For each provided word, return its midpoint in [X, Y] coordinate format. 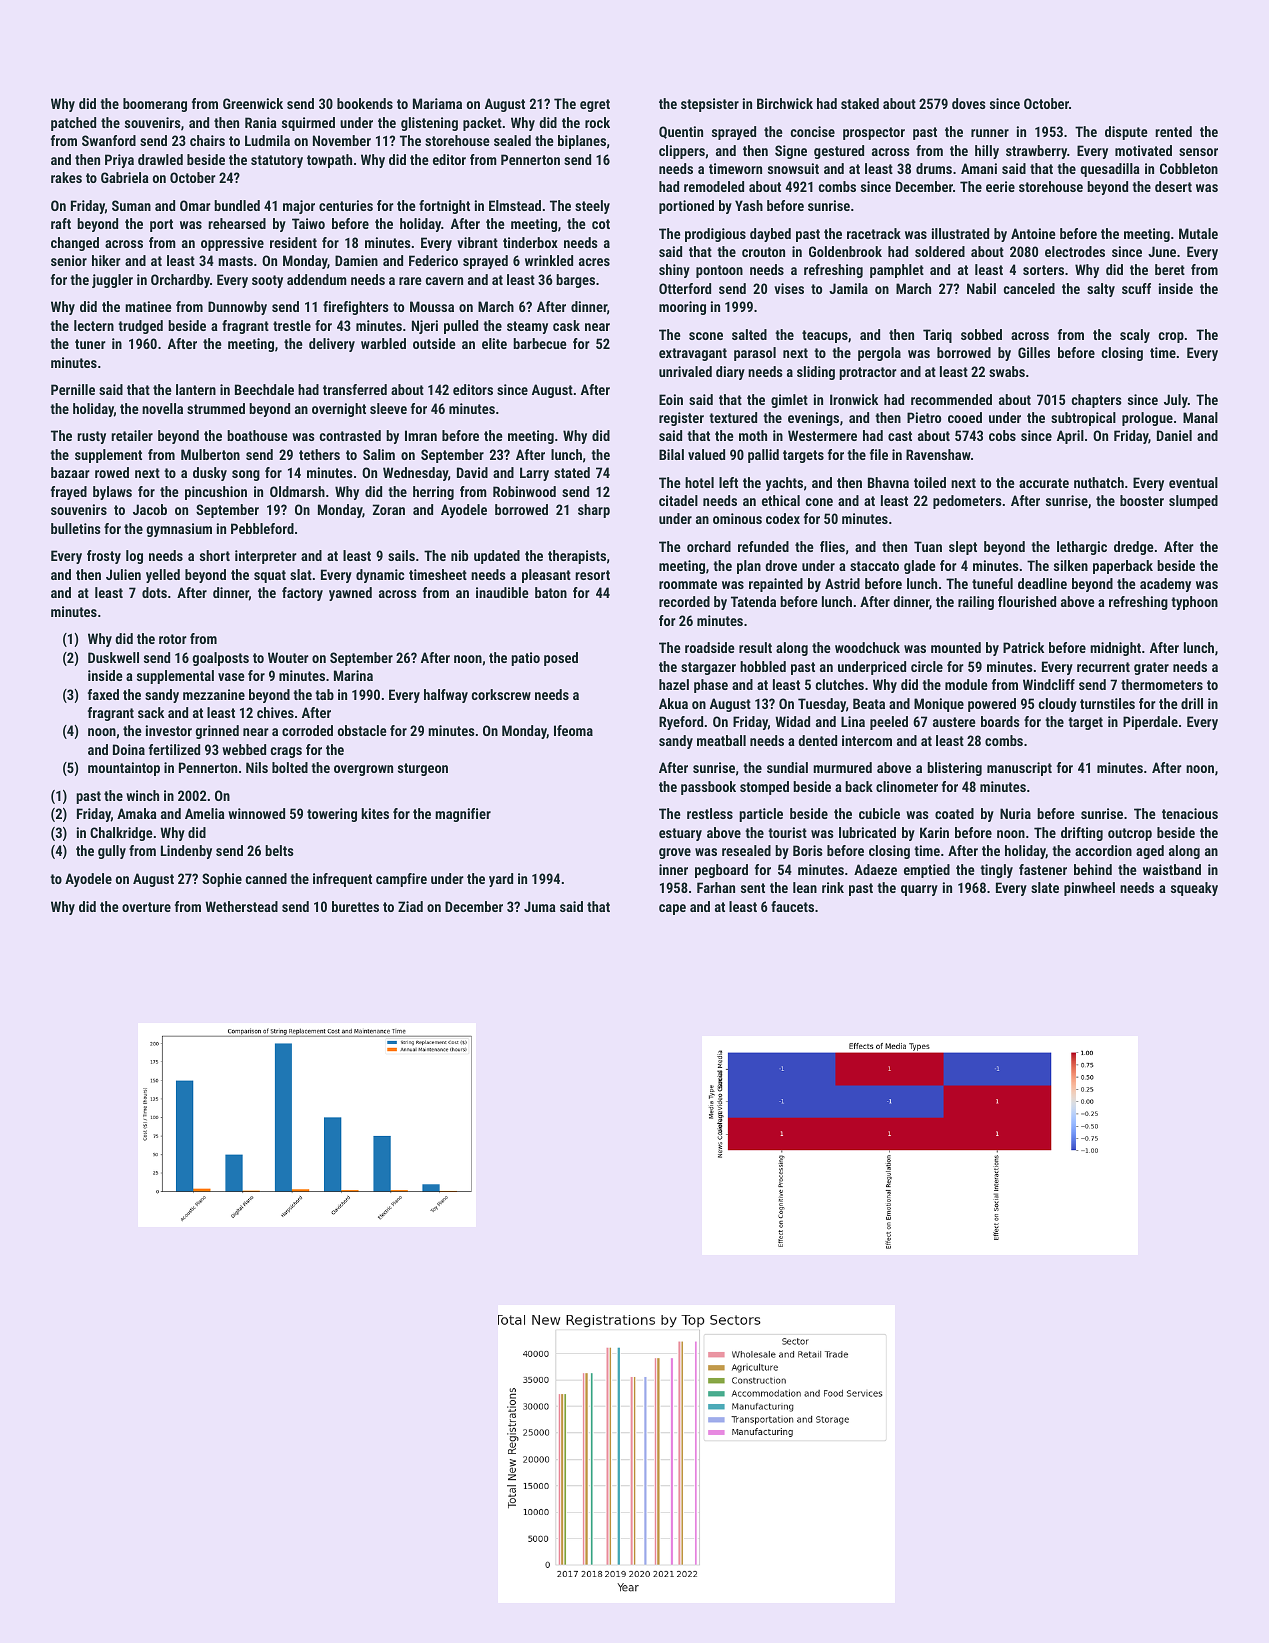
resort [592, 575]
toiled [930, 482]
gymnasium [179, 530]
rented [1173, 131]
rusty [91, 437]
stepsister [710, 105]
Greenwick [253, 103]
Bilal [671, 454]
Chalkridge [121, 834]
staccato [874, 566]
